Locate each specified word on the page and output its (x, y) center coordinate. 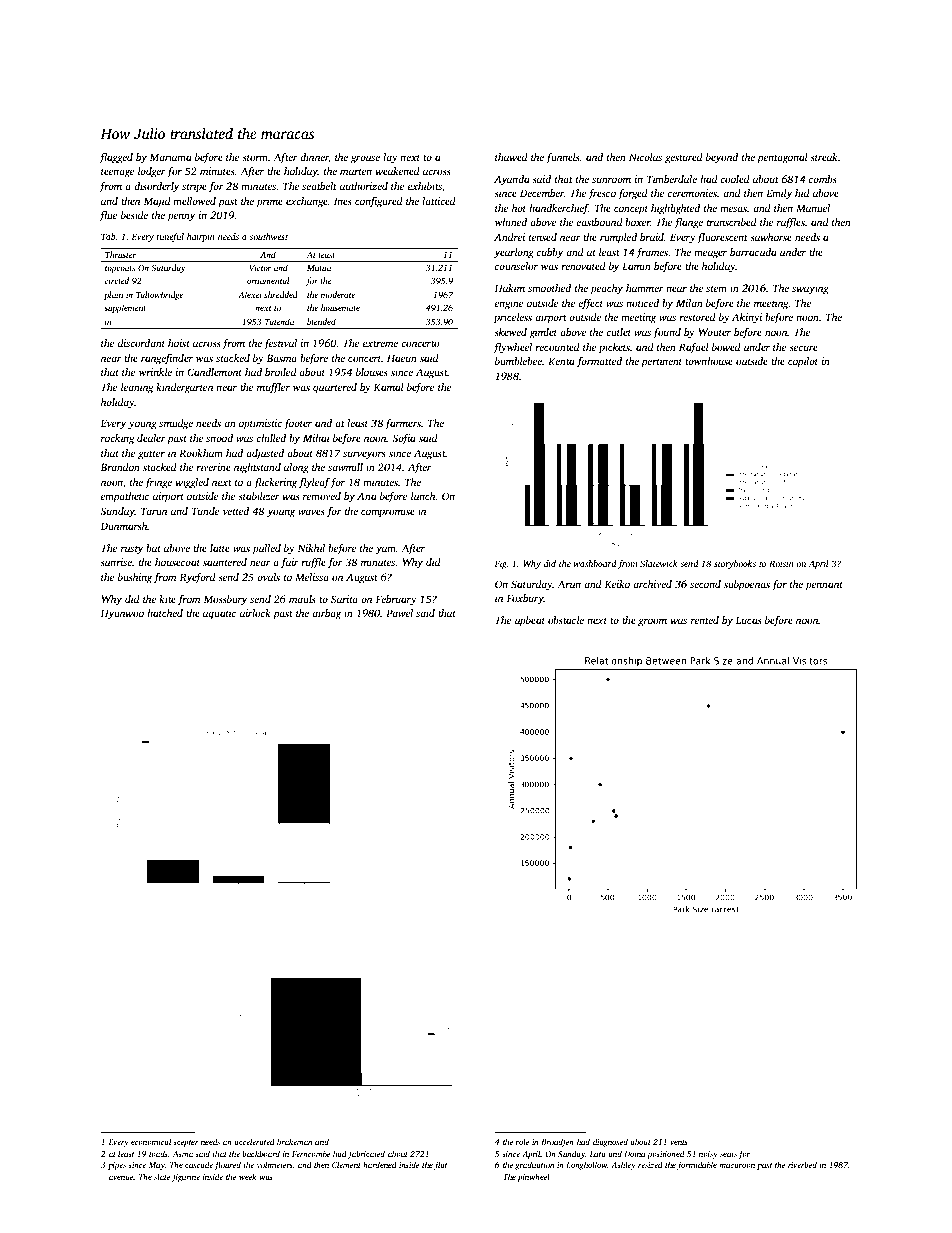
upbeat (530, 621)
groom (652, 622)
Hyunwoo (122, 614)
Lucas (748, 620)
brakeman (294, 1141)
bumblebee (518, 361)
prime (269, 202)
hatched (165, 613)
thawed (511, 157)
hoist (179, 343)
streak (824, 157)
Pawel (399, 613)
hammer (645, 288)
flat (441, 1165)
